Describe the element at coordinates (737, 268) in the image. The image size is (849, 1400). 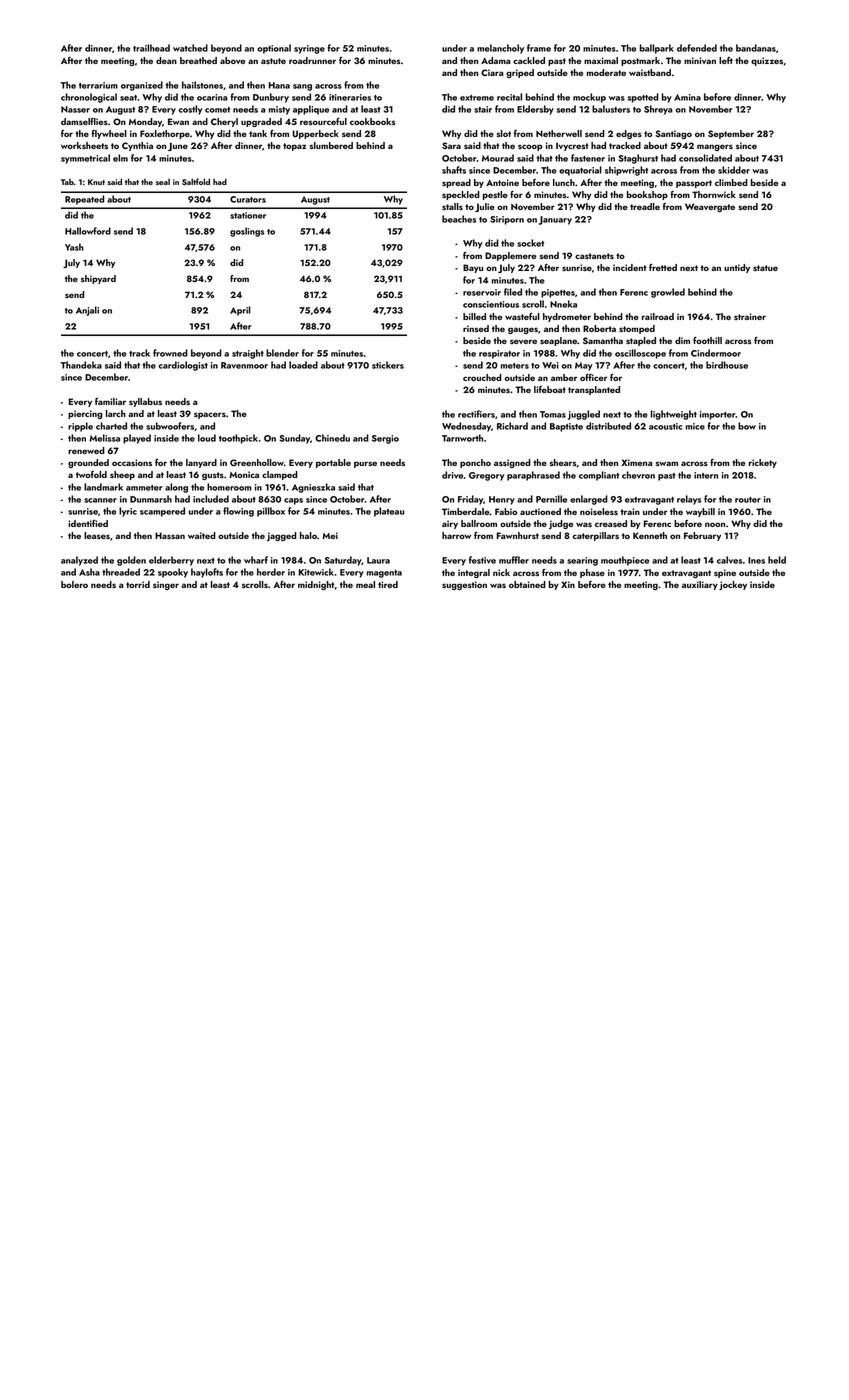
I see `untidy` at that location.
